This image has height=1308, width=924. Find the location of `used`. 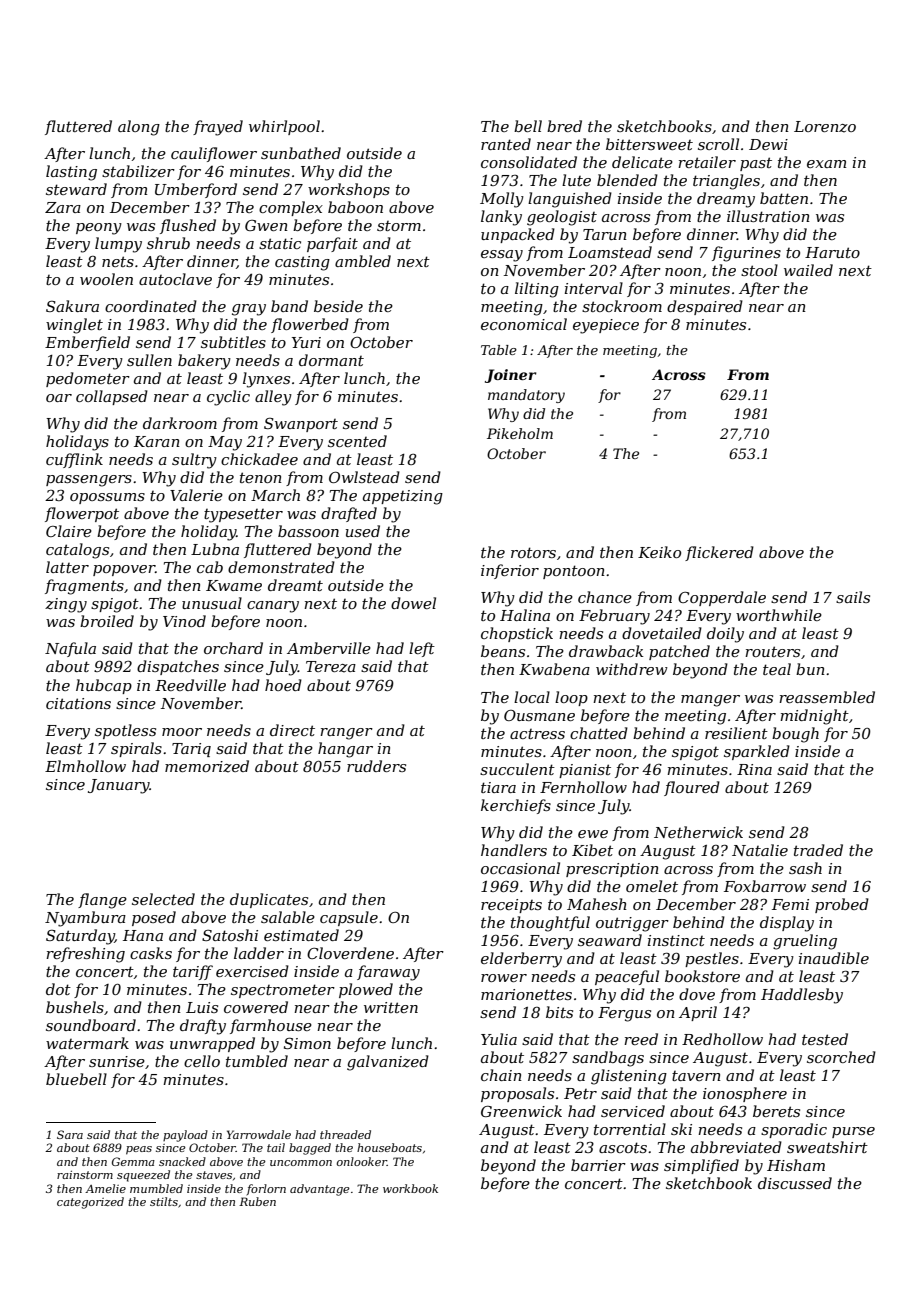

used is located at coordinates (363, 531).
